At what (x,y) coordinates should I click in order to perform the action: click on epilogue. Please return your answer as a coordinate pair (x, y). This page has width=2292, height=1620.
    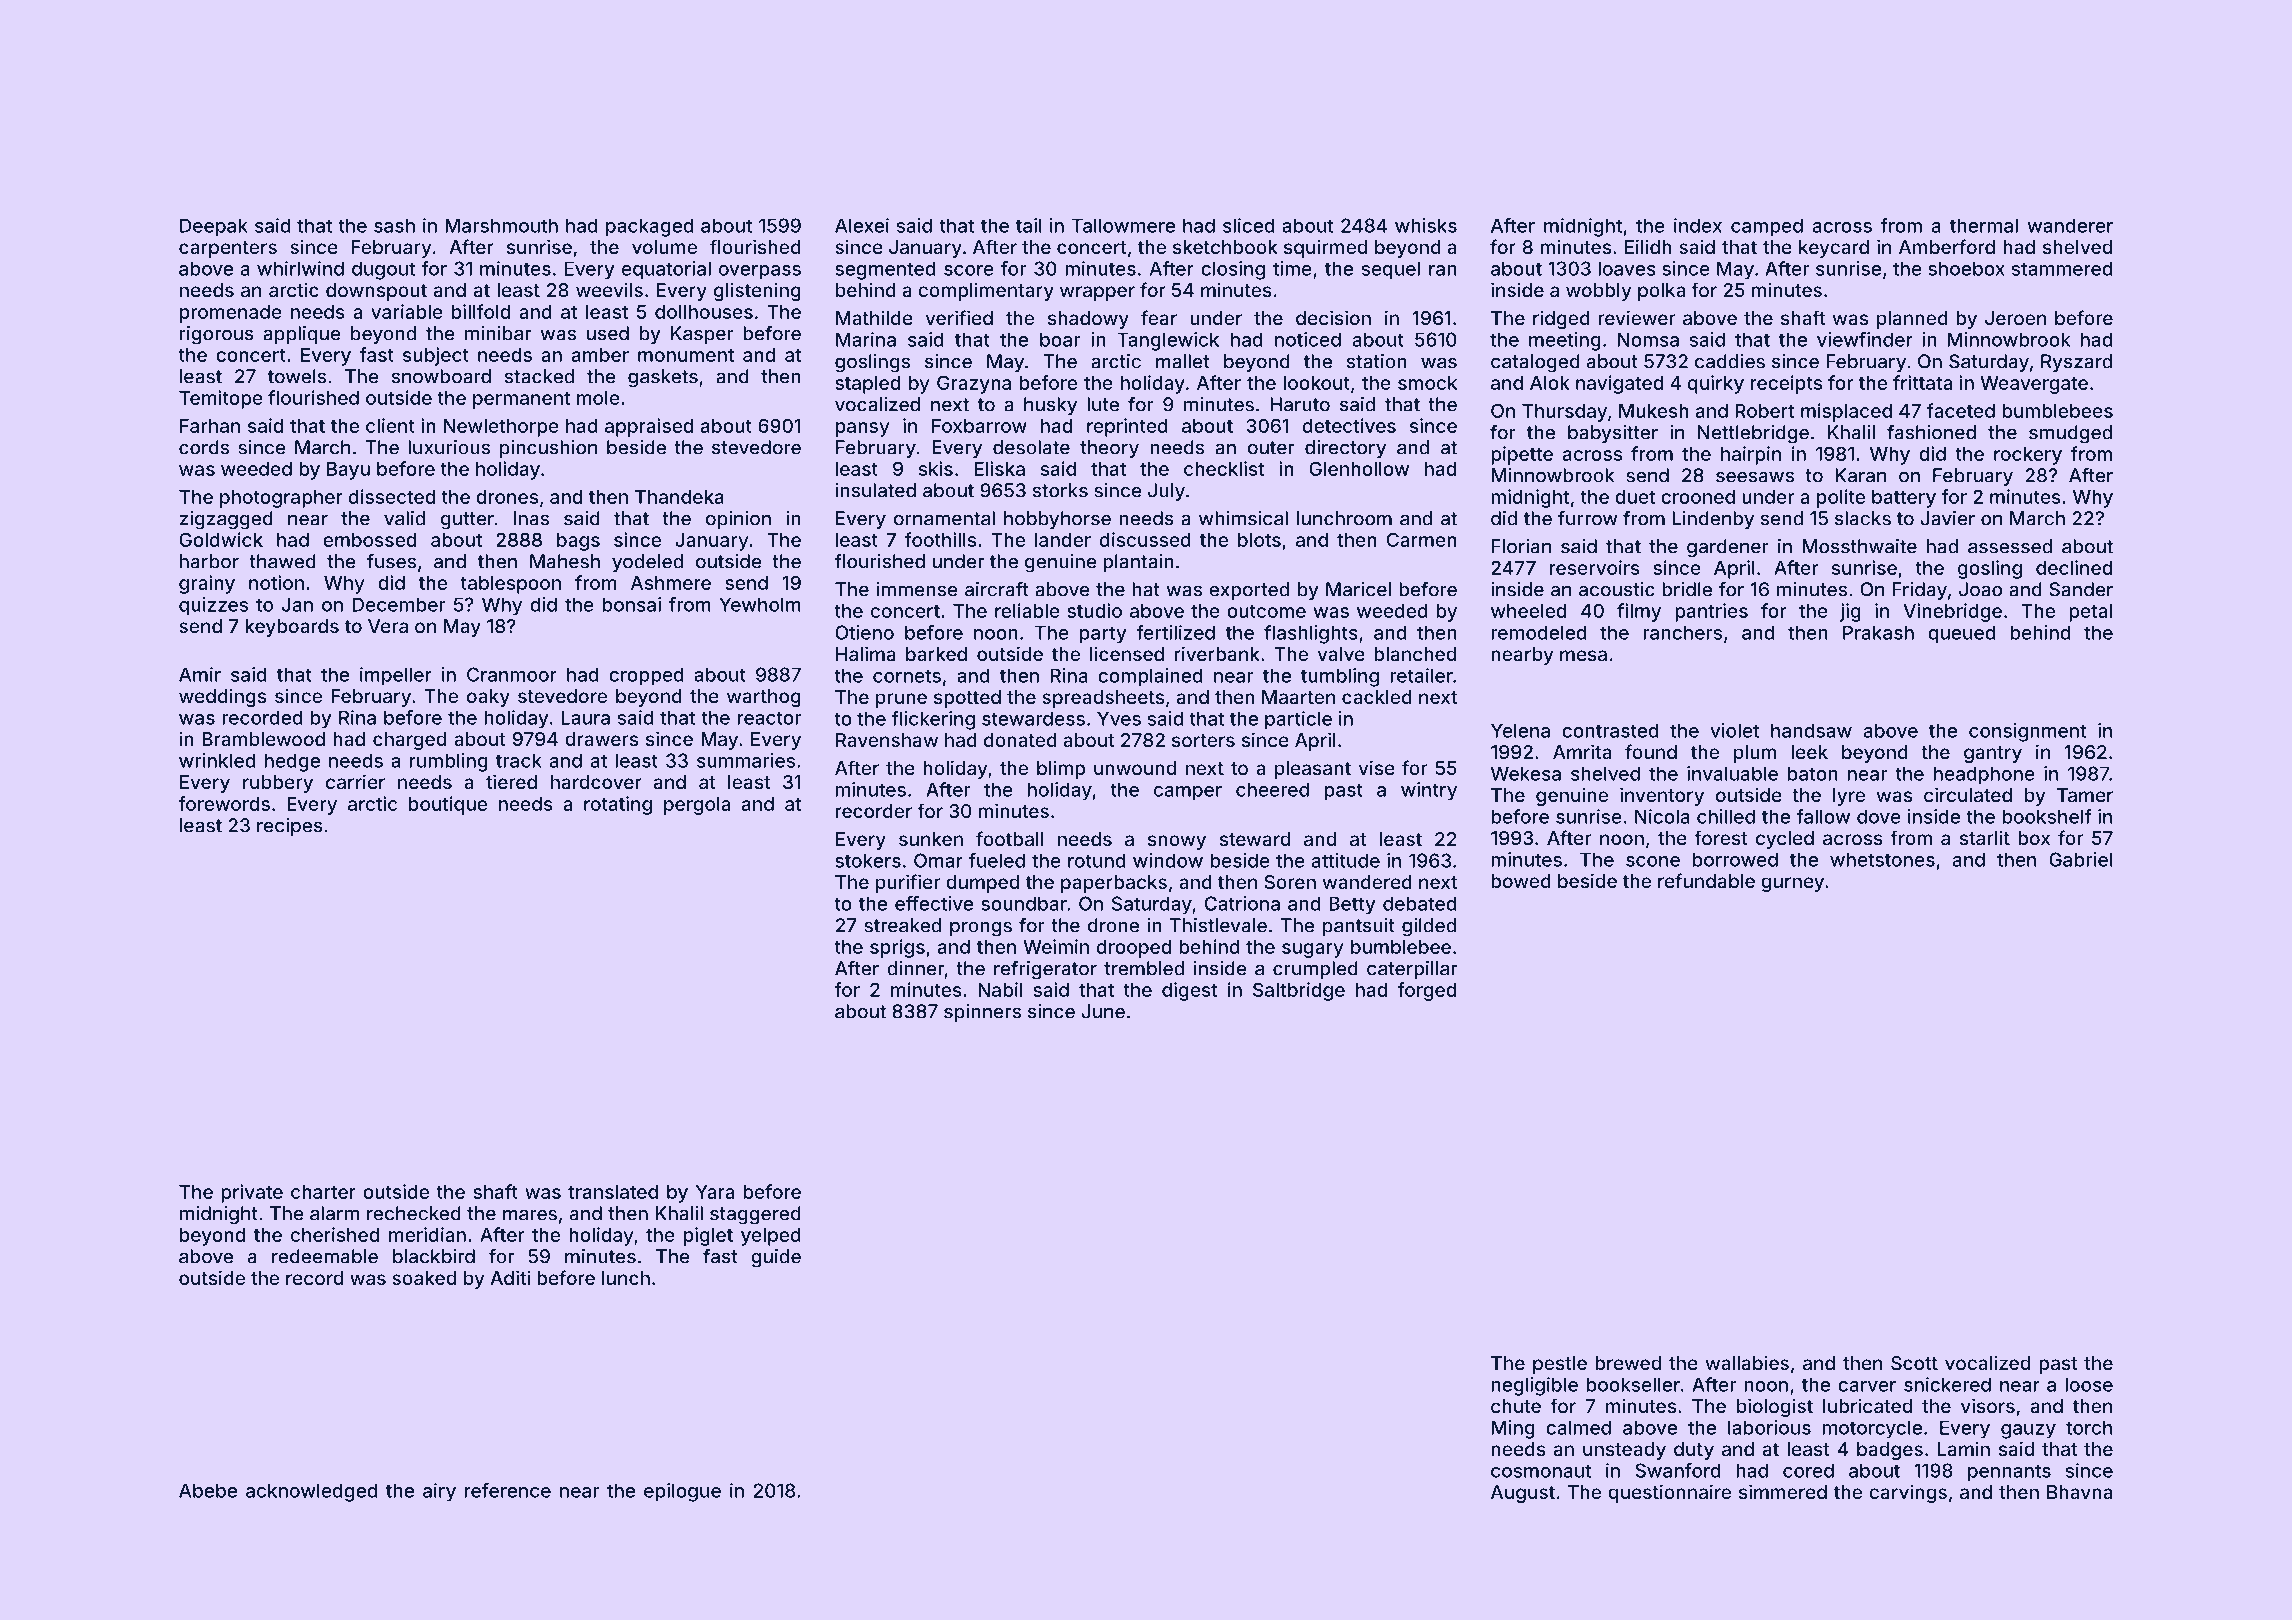
    Looking at the image, I should click on (682, 1492).
